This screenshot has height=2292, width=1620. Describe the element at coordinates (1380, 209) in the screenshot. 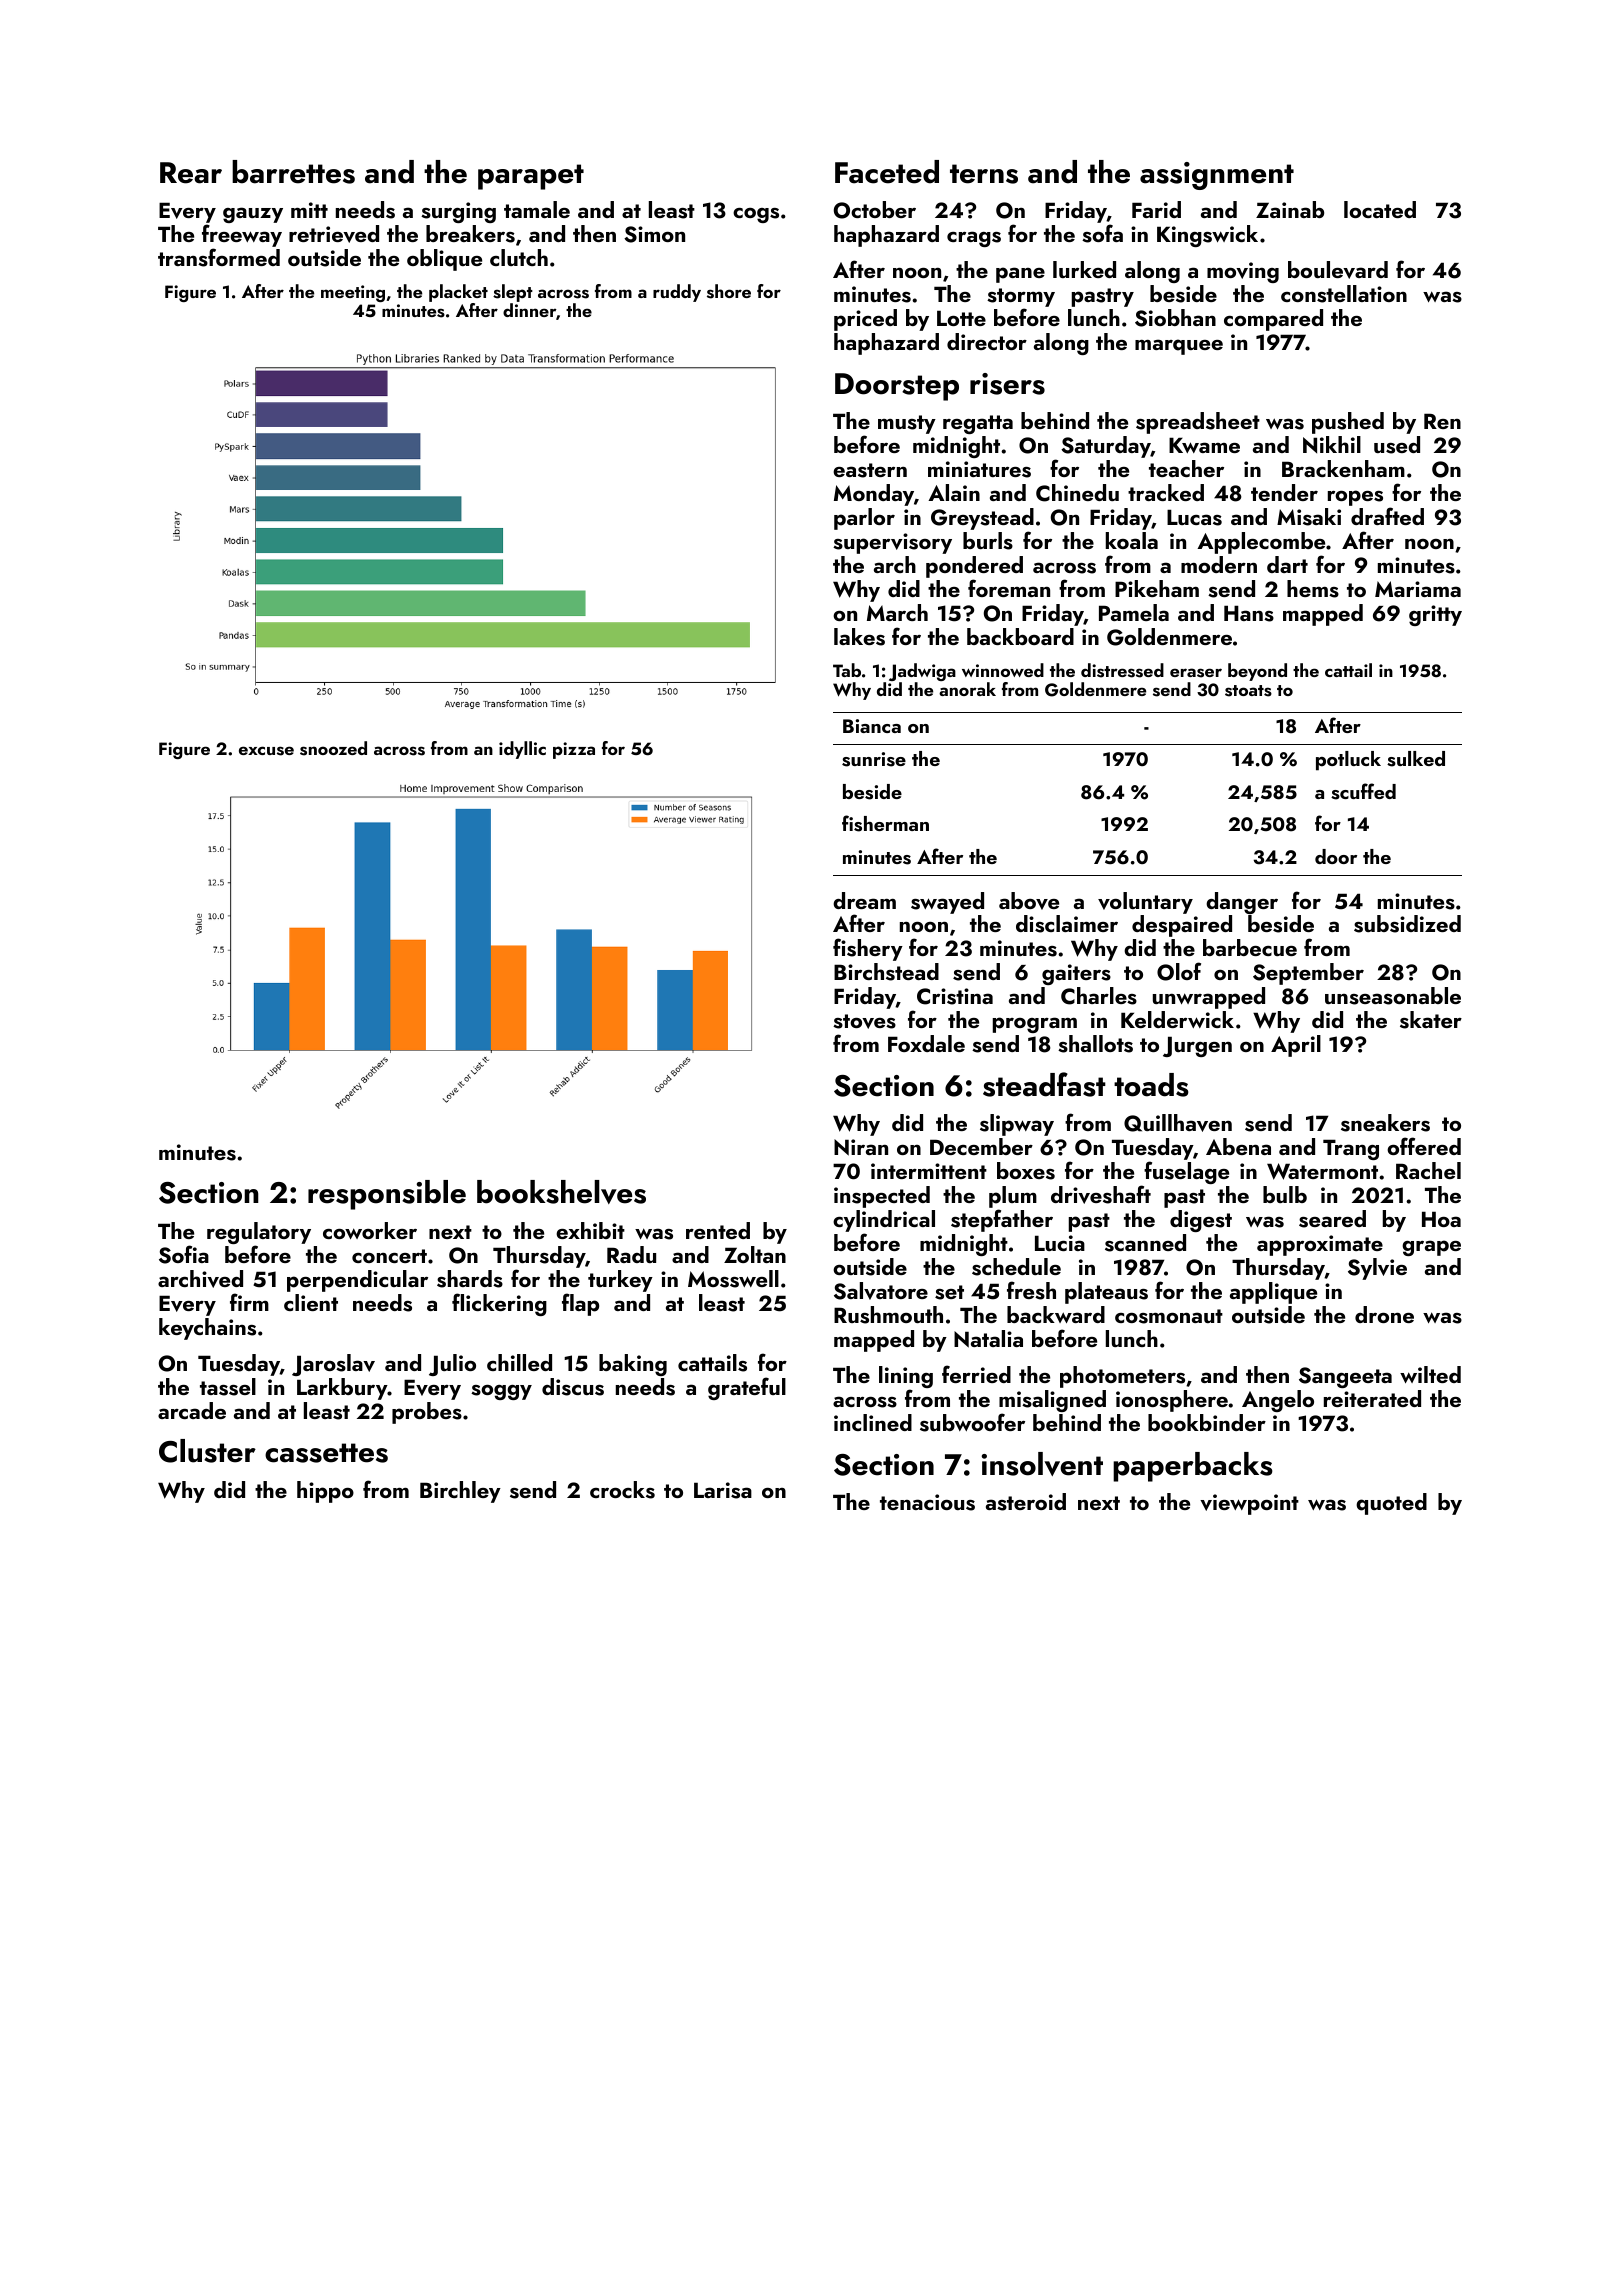

I see `located` at that location.
